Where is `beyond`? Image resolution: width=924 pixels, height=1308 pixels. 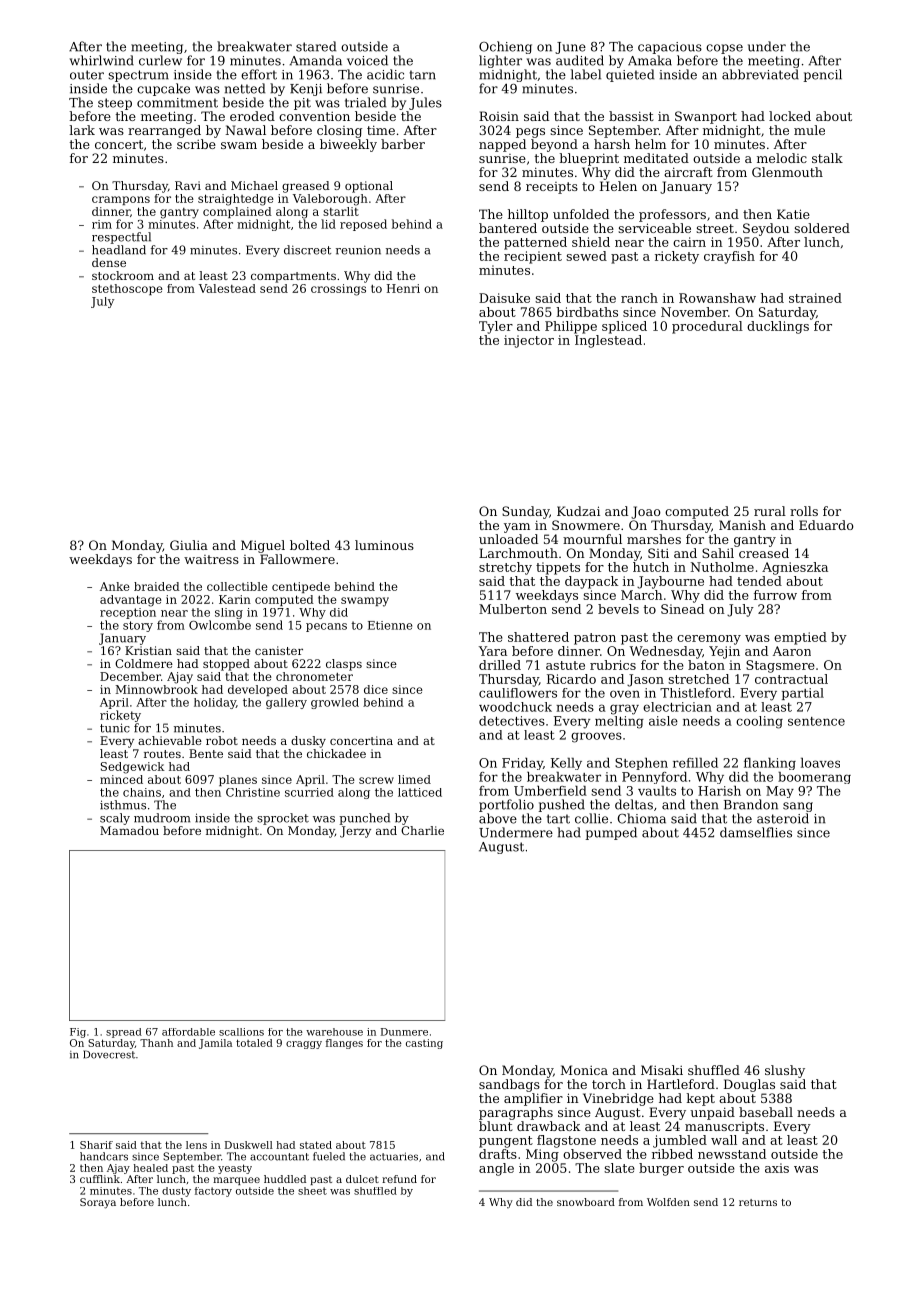
beyond is located at coordinates (554, 145).
